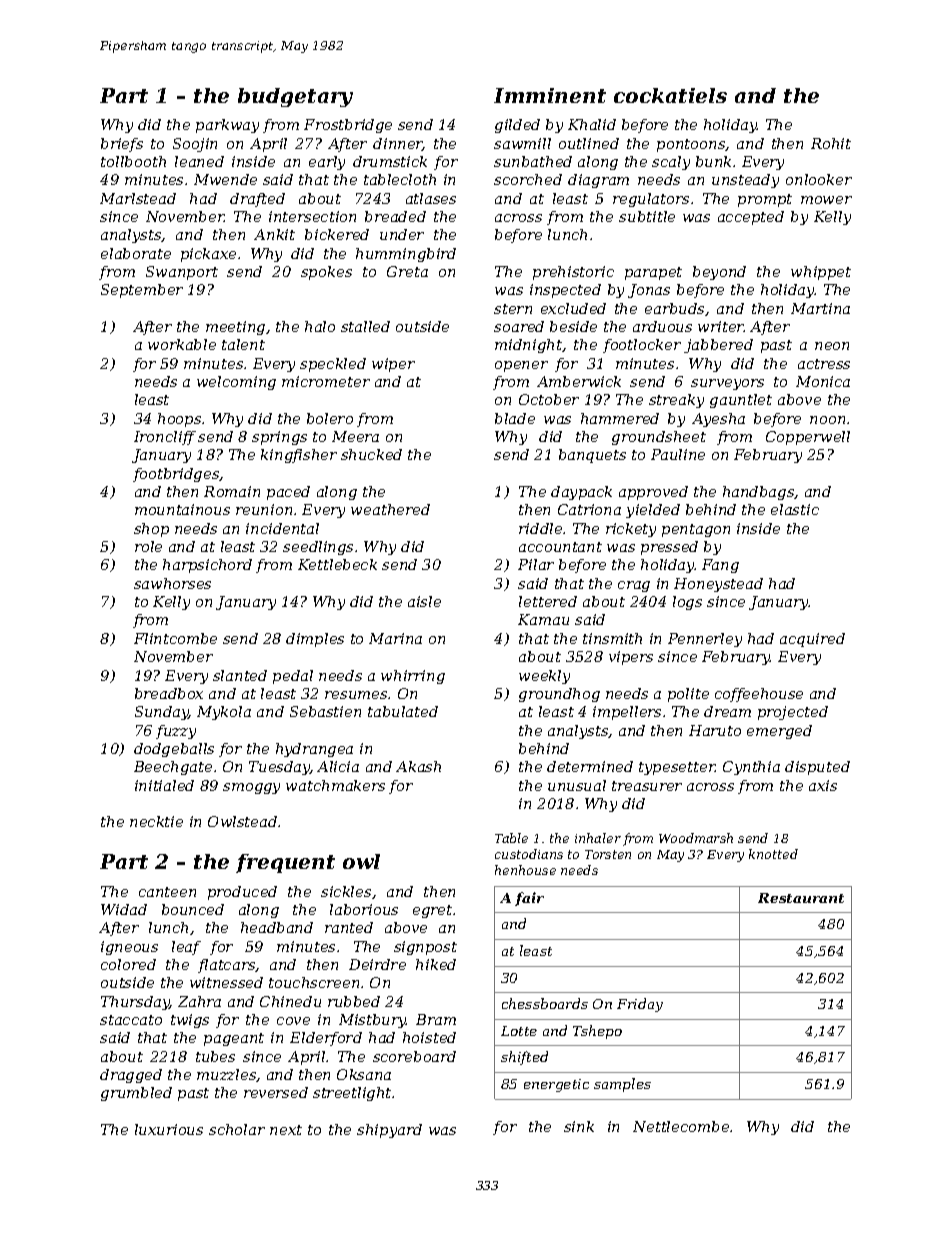 This screenshot has width=952, height=1233. Describe the element at coordinates (579, 1126) in the screenshot. I see `sink` at that location.
